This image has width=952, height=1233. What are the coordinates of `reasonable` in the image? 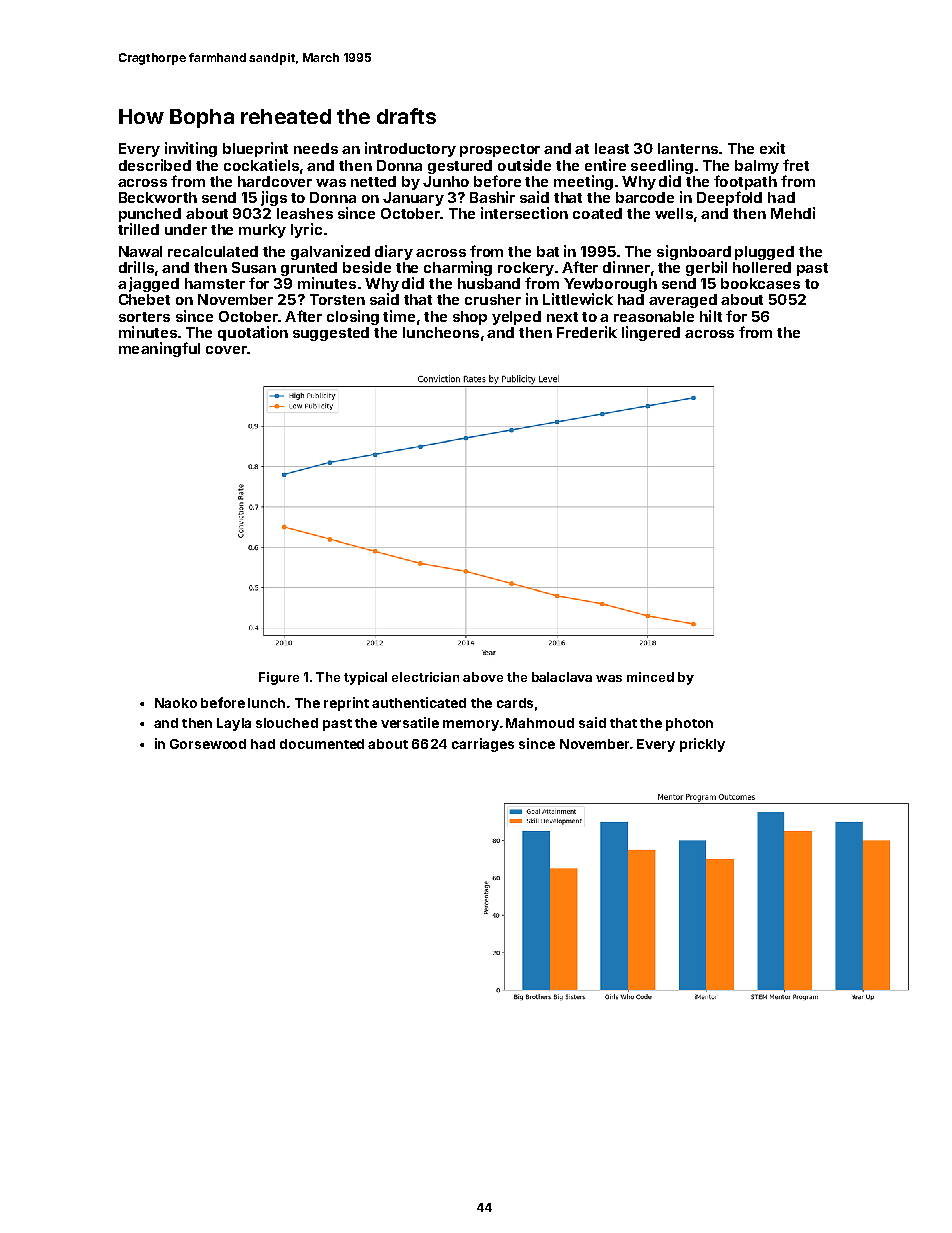 It's located at (654, 316).
